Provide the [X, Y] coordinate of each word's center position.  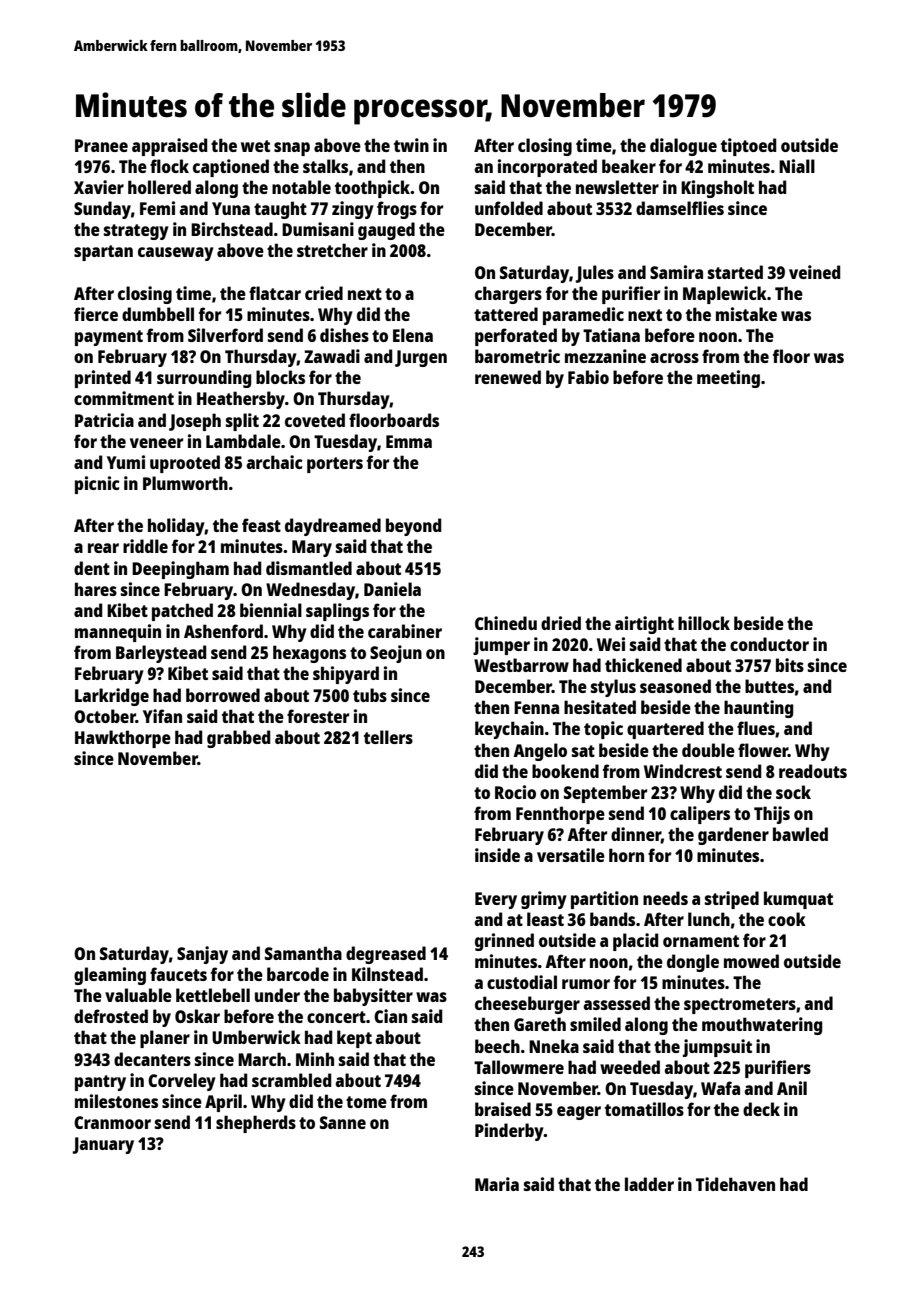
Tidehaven [735, 1184]
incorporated [547, 168]
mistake [746, 314]
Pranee [101, 145]
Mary [312, 548]
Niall [797, 166]
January [103, 1145]
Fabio [588, 377]
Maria [497, 1184]
